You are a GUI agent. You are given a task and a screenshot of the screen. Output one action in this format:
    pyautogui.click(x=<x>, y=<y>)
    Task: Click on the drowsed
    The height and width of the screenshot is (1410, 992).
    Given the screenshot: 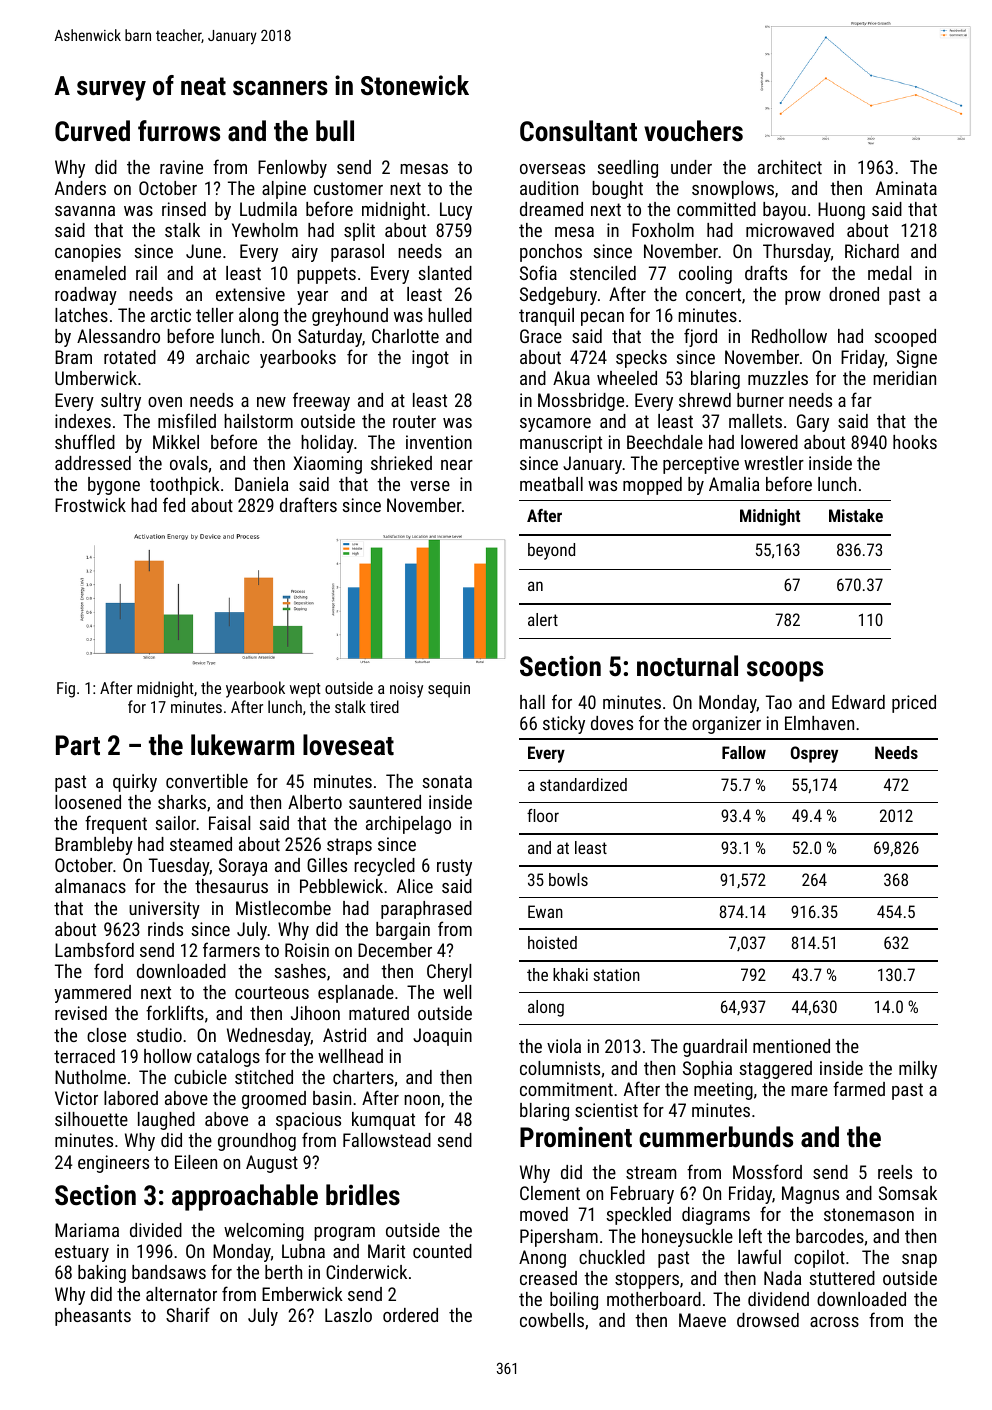 What is the action you would take?
    pyautogui.click(x=768, y=1320)
